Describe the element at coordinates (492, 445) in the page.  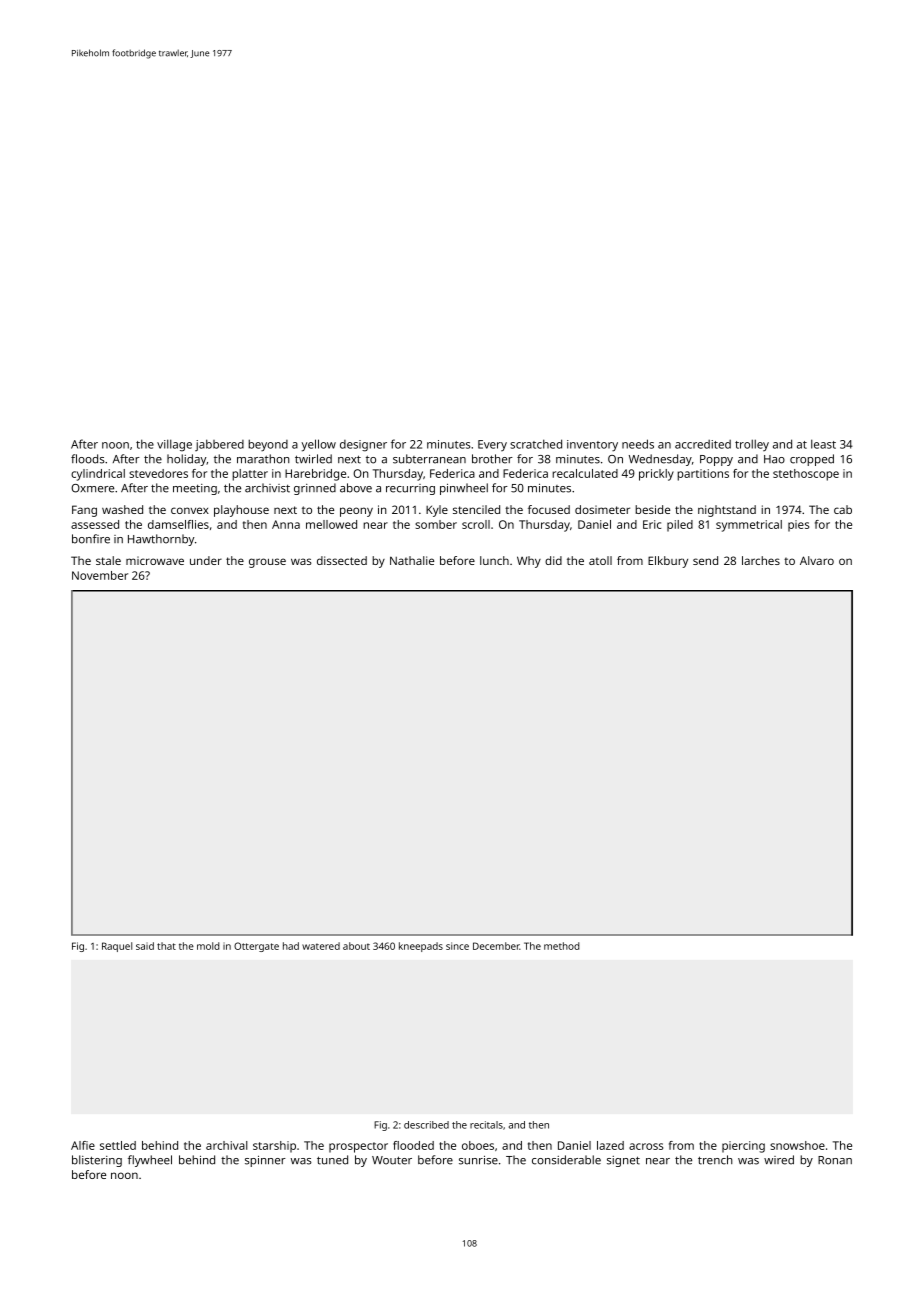
I see `Every` at that location.
